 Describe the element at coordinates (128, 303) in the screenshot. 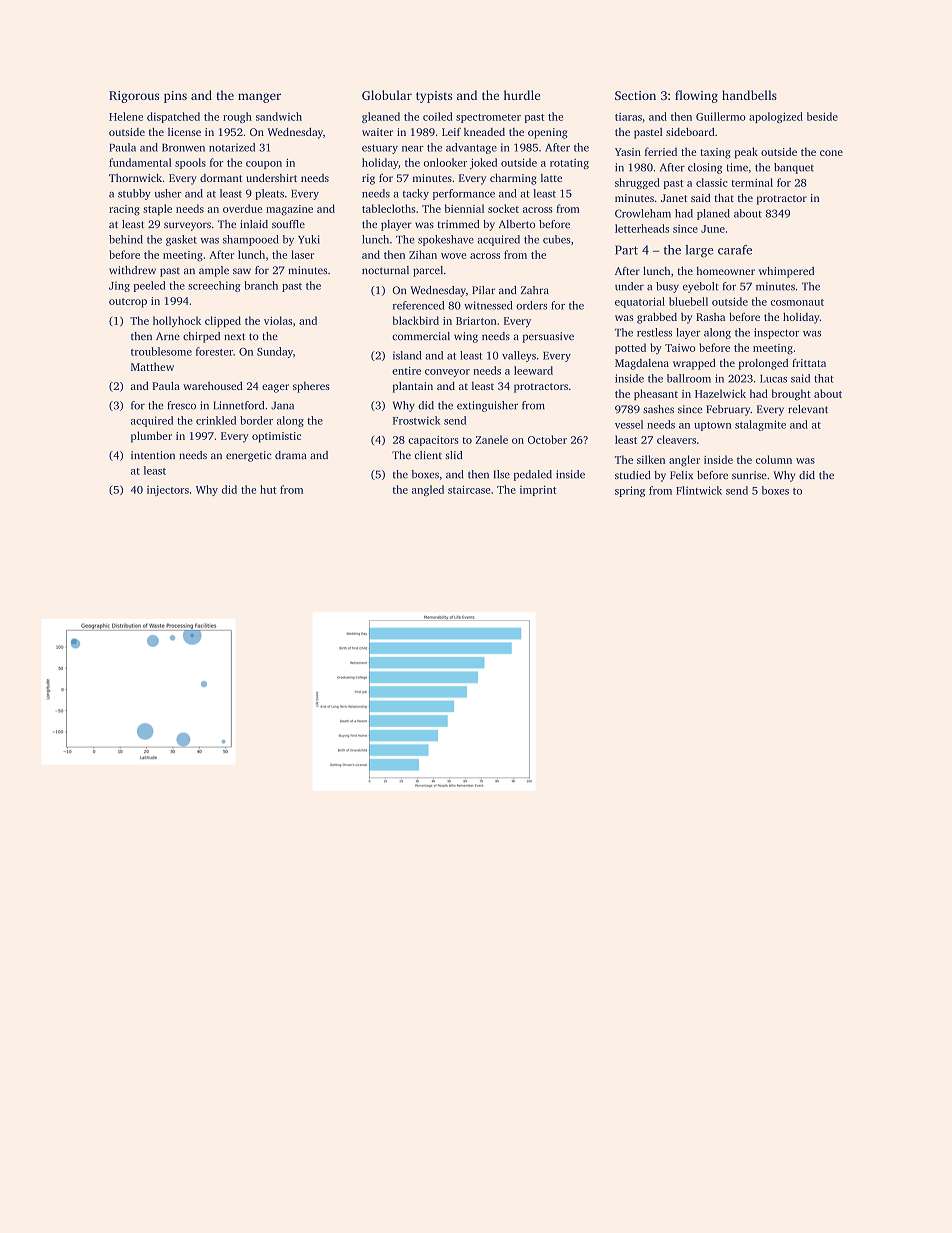

I see `outcrop` at that location.
